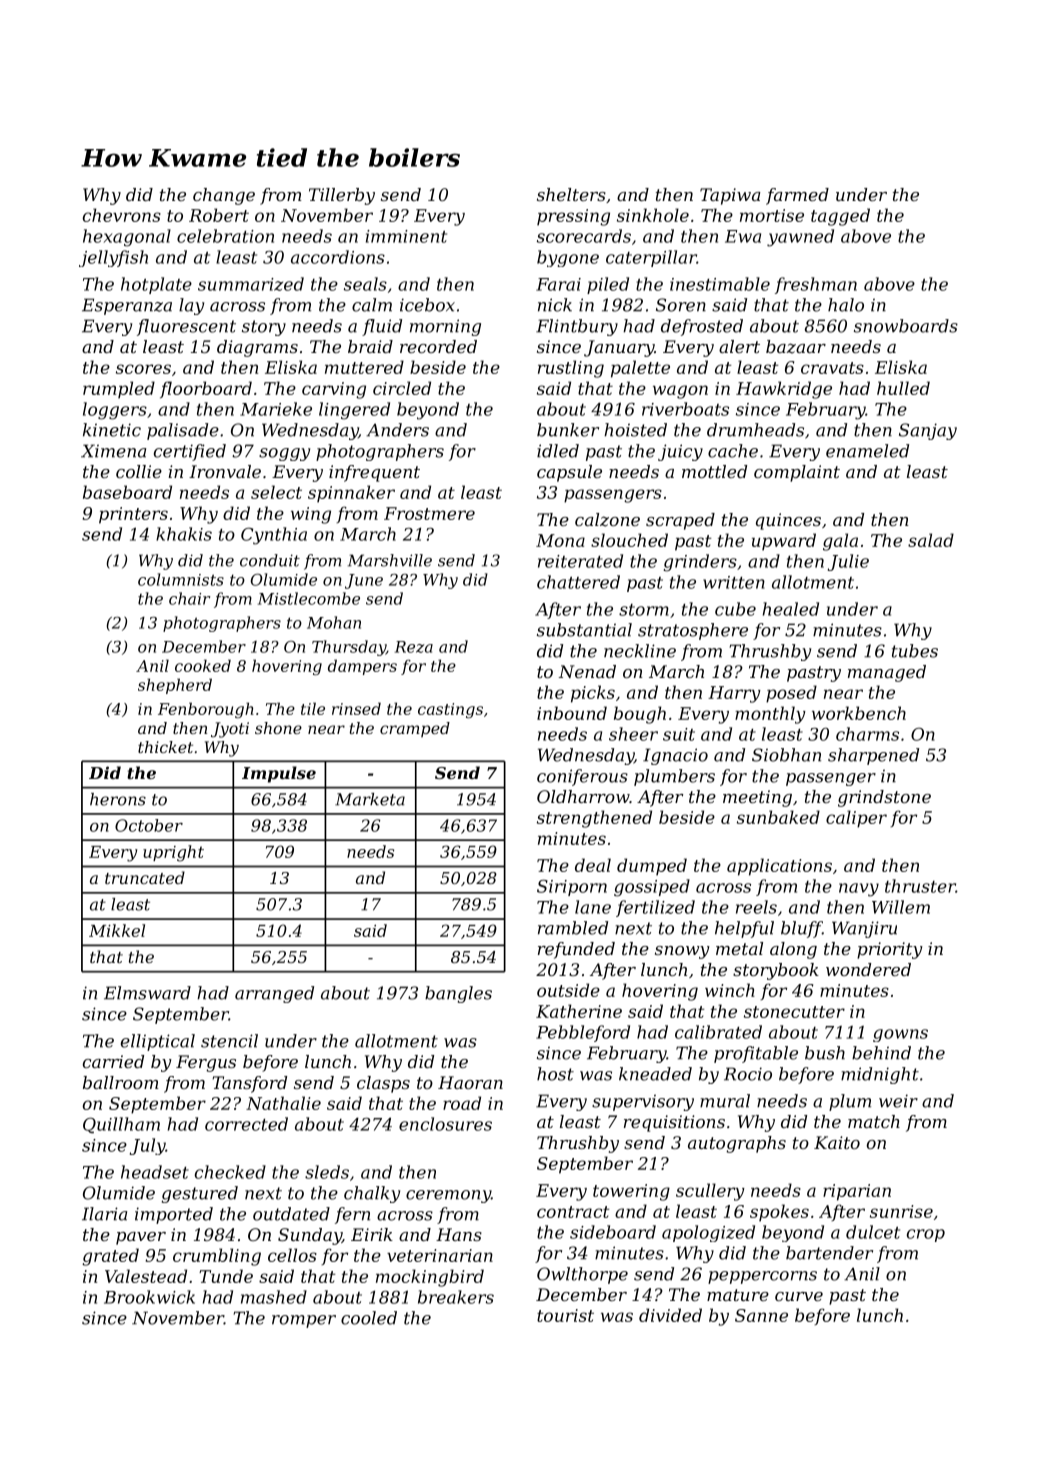 The width and height of the screenshot is (1041, 1479). Describe the element at coordinates (873, 756) in the screenshot. I see `sharpened` at that location.
